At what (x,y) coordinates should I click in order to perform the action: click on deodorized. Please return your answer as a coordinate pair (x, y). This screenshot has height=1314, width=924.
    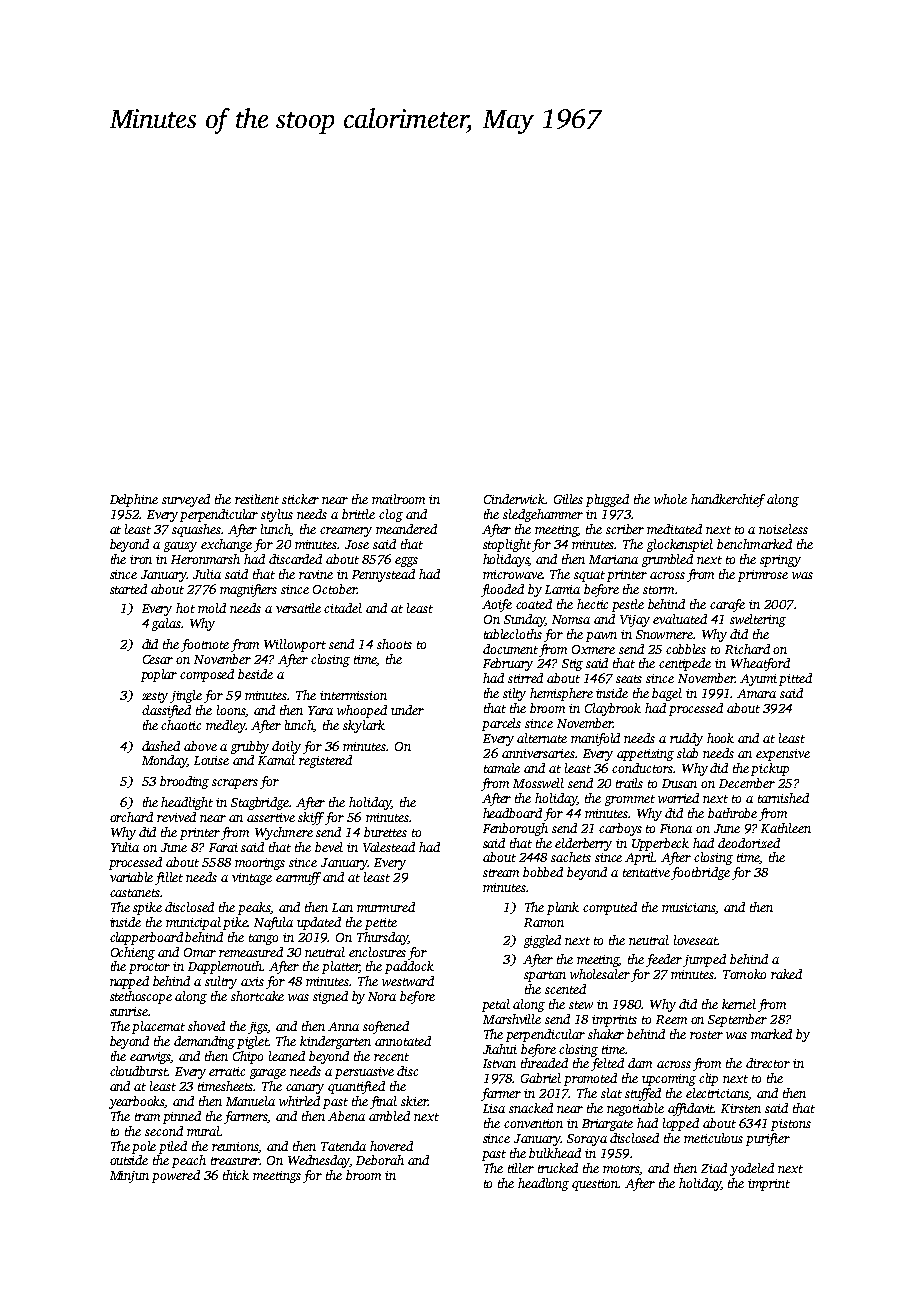
    Looking at the image, I should click on (749, 843).
